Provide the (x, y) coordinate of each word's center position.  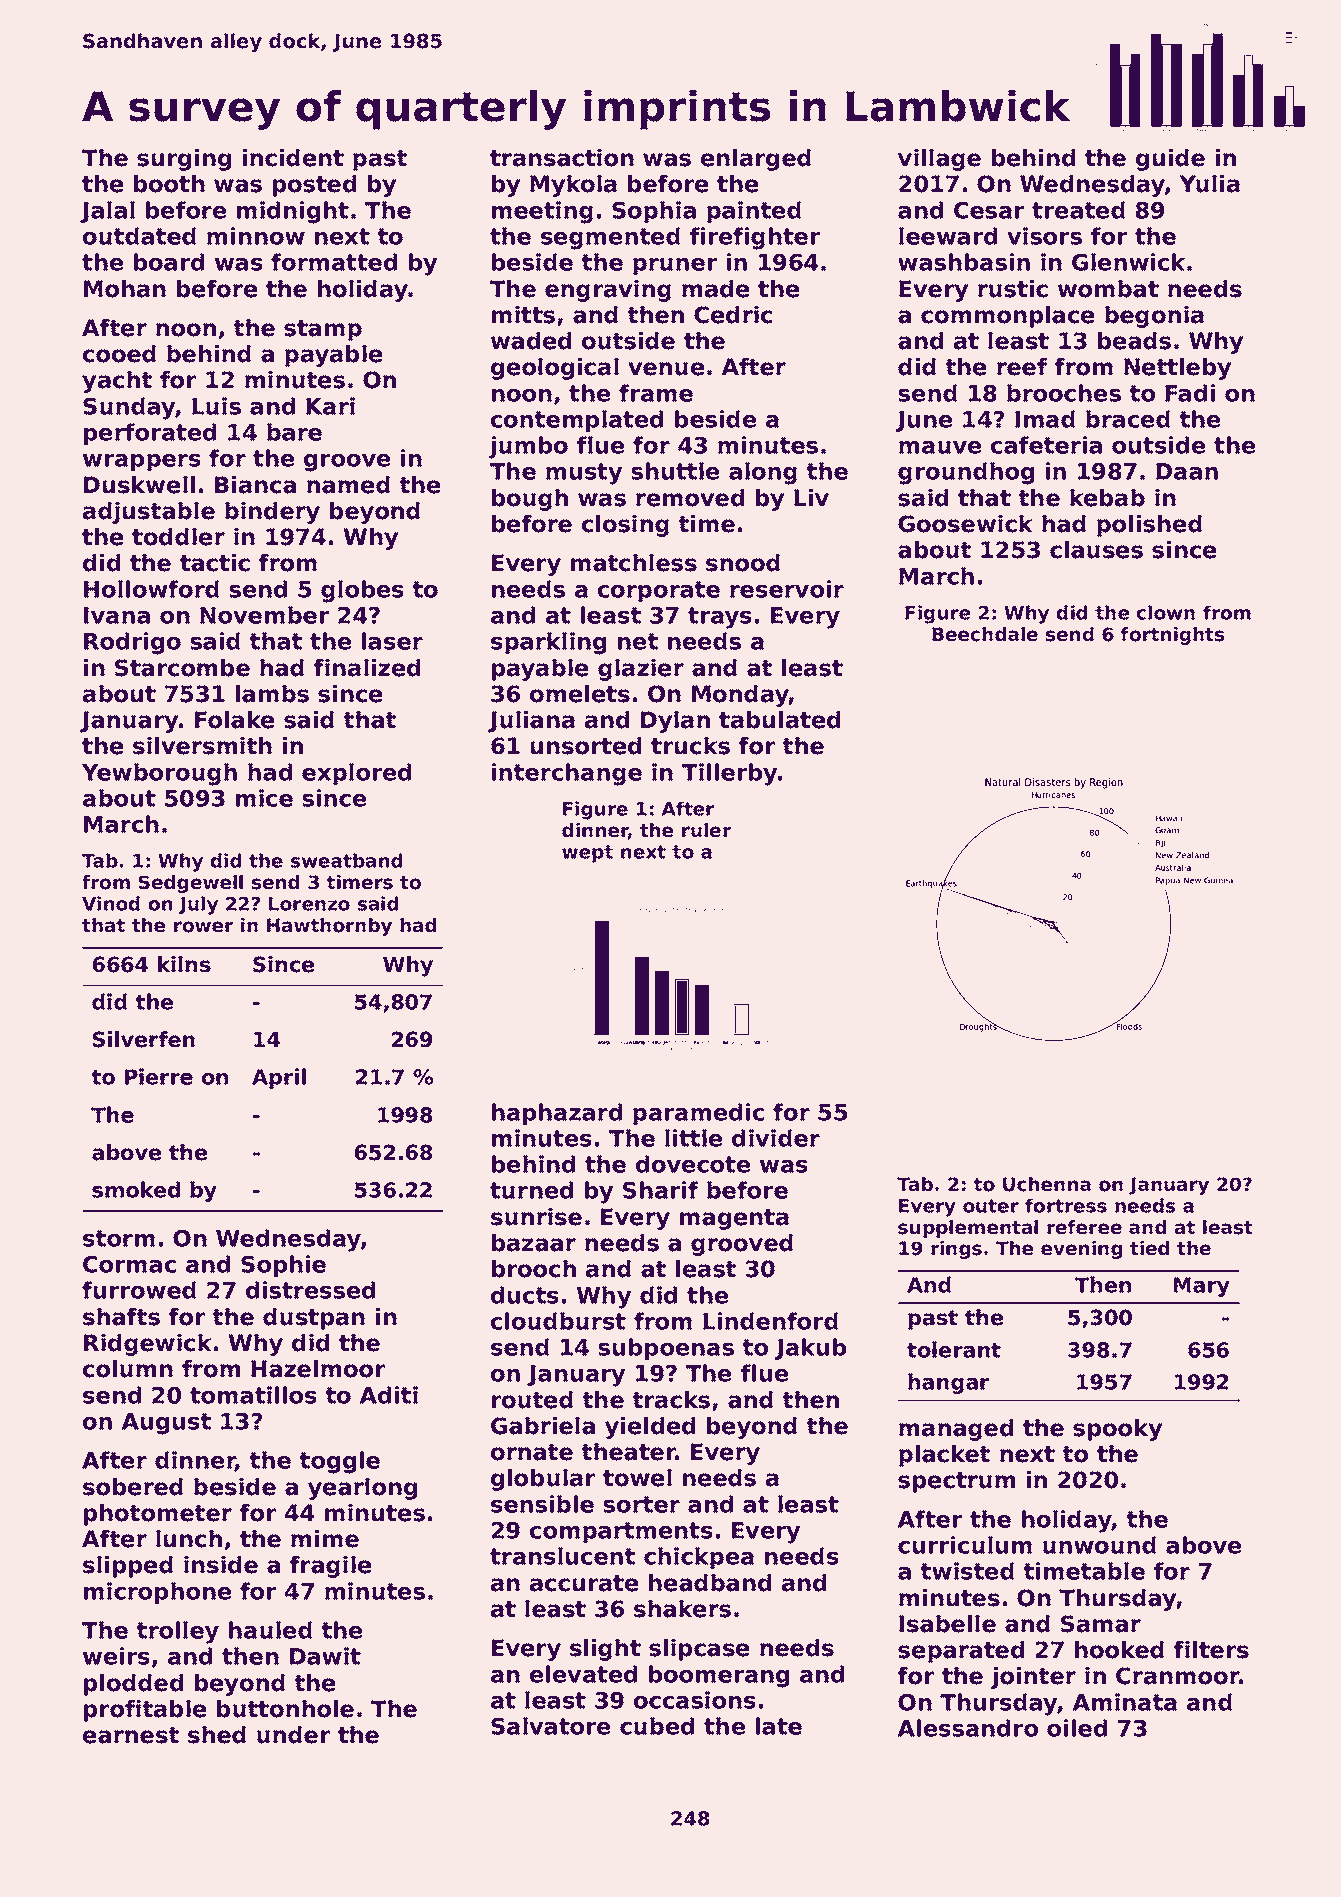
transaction (562, 158)
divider (776, 1138)
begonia (1154, 317)
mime (325, 1539)
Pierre (159, 1076)
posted (314, 186)
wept (587, 854)
